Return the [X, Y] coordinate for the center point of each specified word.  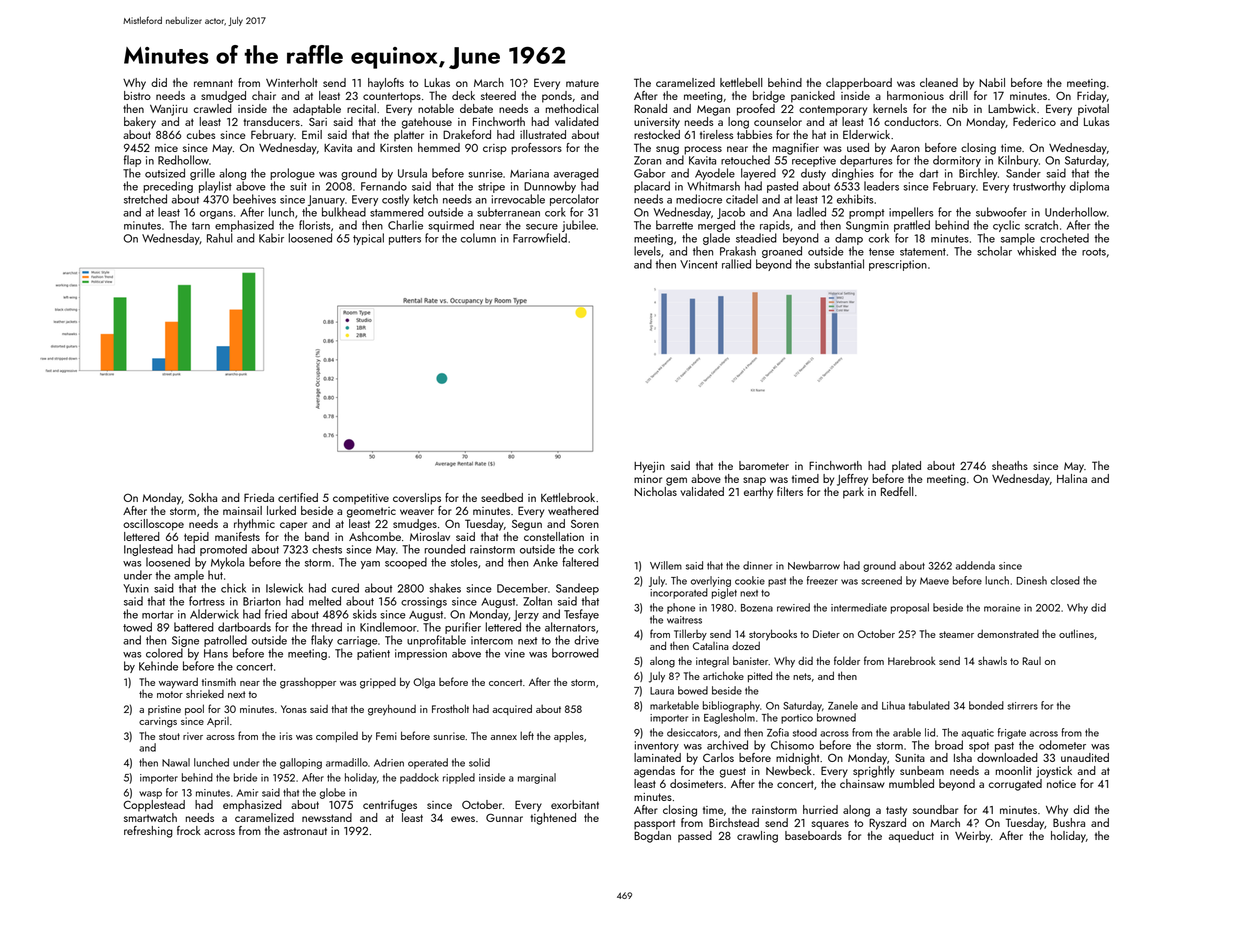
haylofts [386, 84]
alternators [570, 627]
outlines [1076, 633]
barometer [764, 465]
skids [365, 614]
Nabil [992, 82]
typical [368, 239]
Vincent [699, 264]
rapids [775, 226]
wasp [150, 795]
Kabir [271, 238]
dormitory [957, 161]
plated [906, 467]
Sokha [203, 497]
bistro [137, 95]
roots [1094, 252]
